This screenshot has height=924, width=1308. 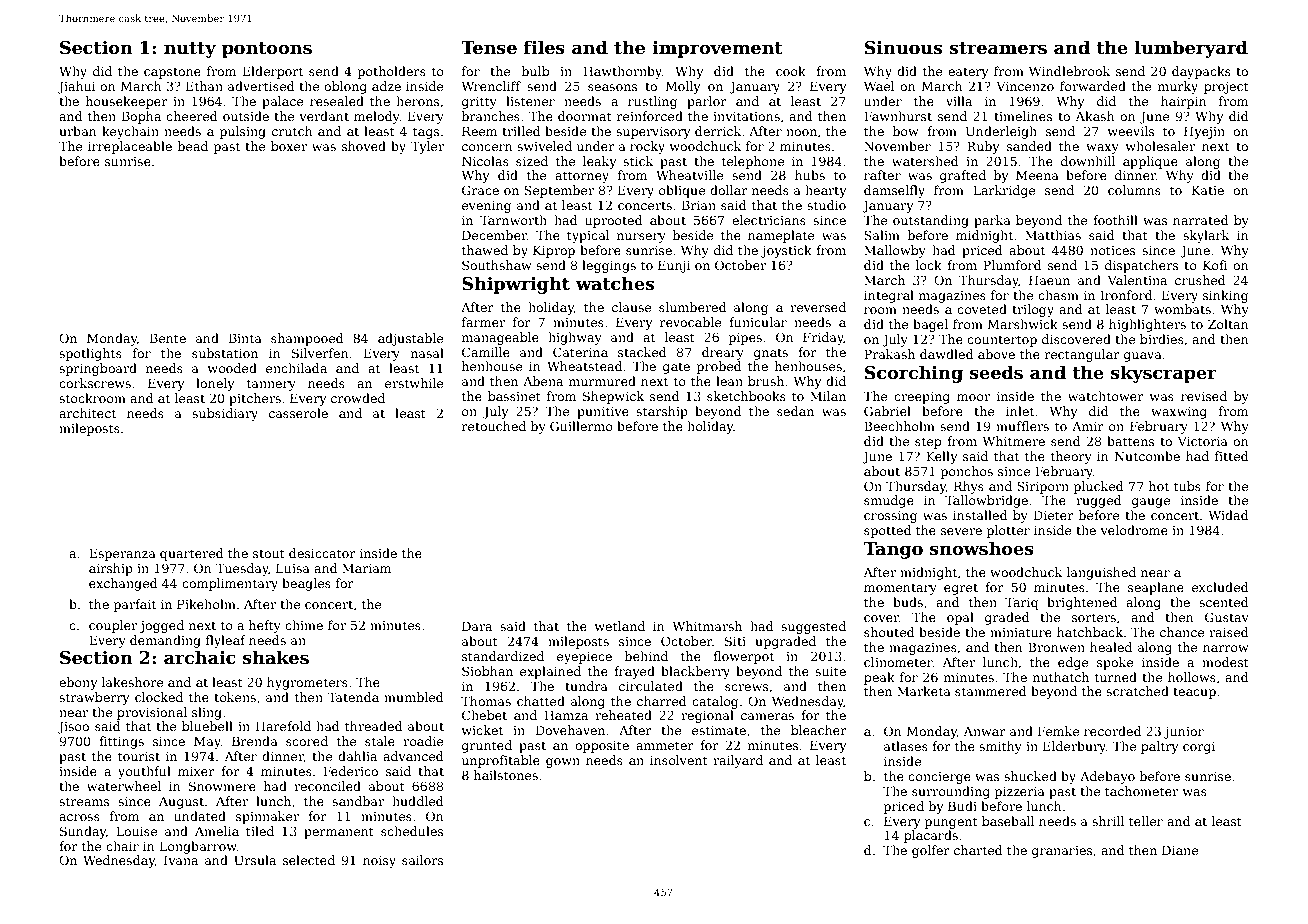 I want to click on notices, so click(x=1112, y=250).
